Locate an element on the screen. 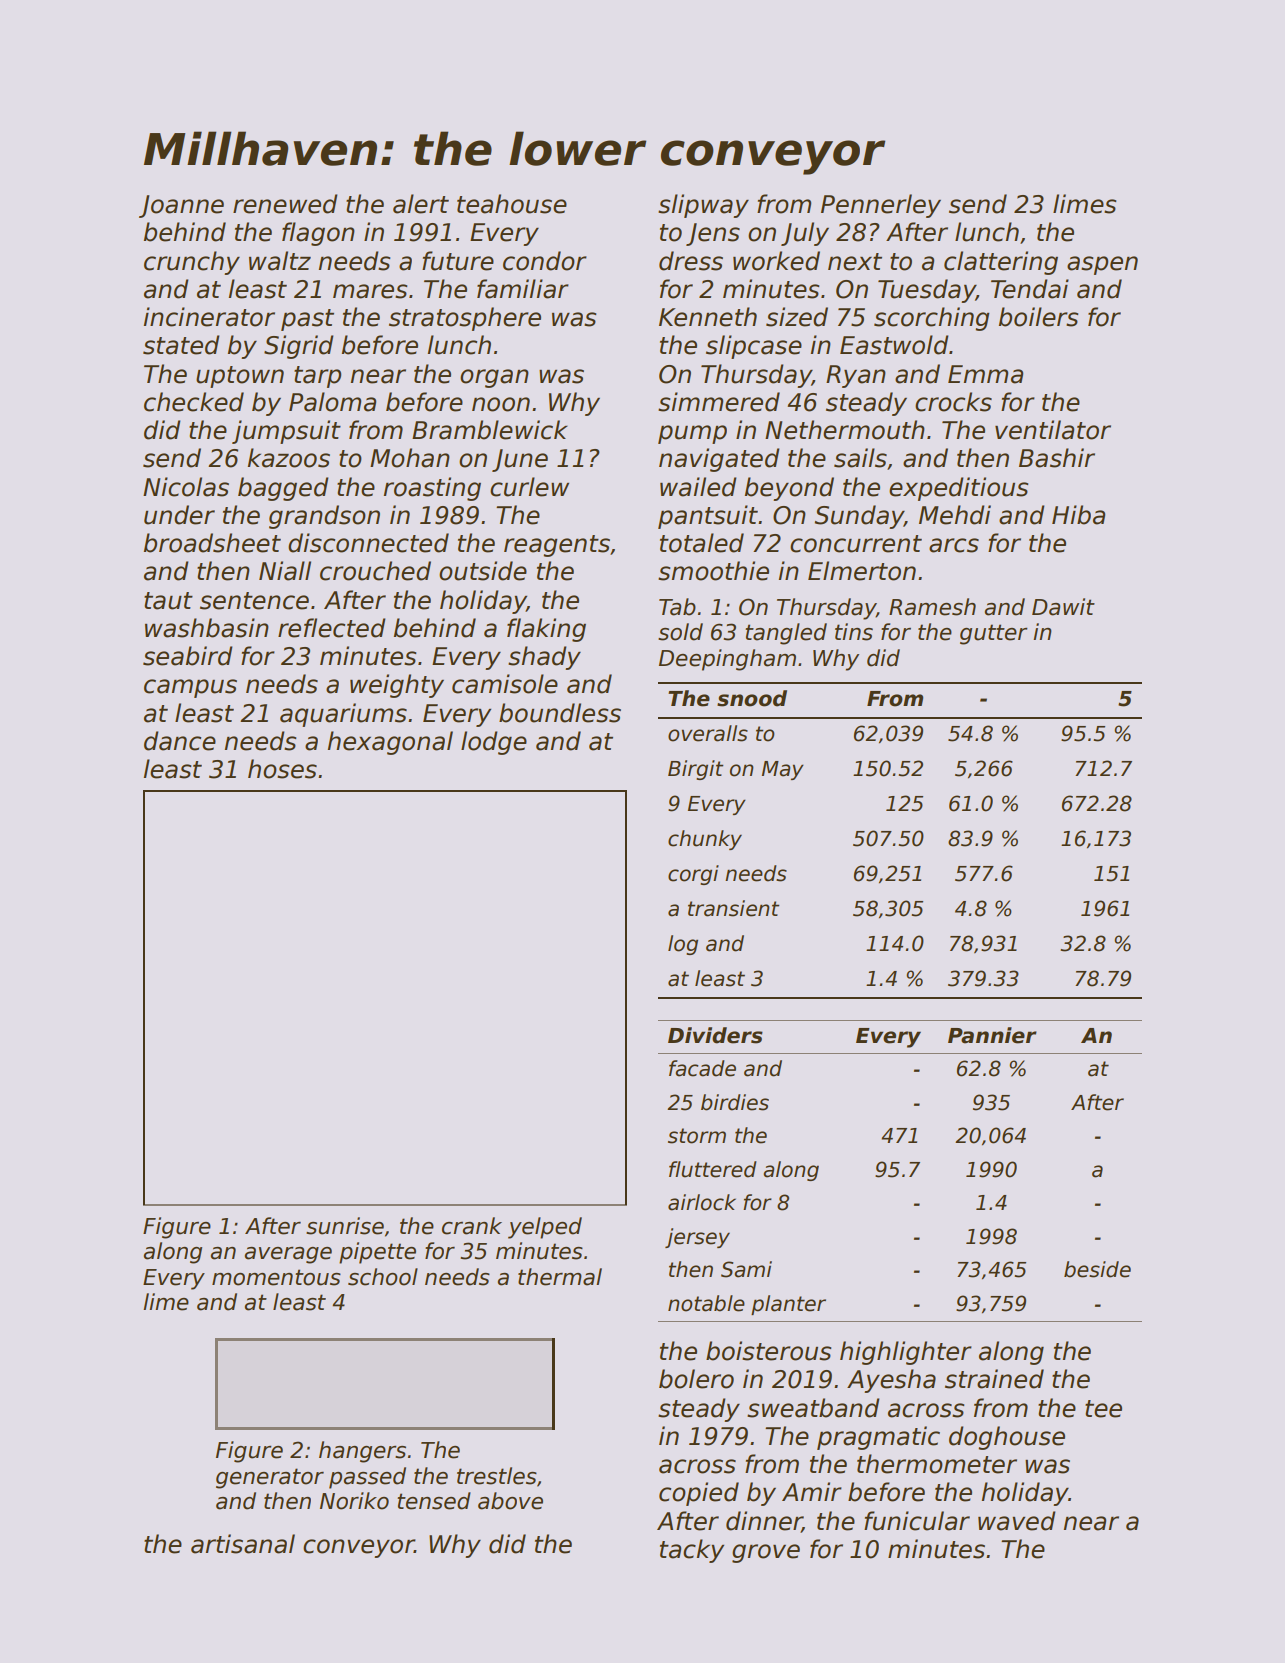 The width and height of the screenshot is (1285, 1663). Birgit is located at coordinates (695, 770).
